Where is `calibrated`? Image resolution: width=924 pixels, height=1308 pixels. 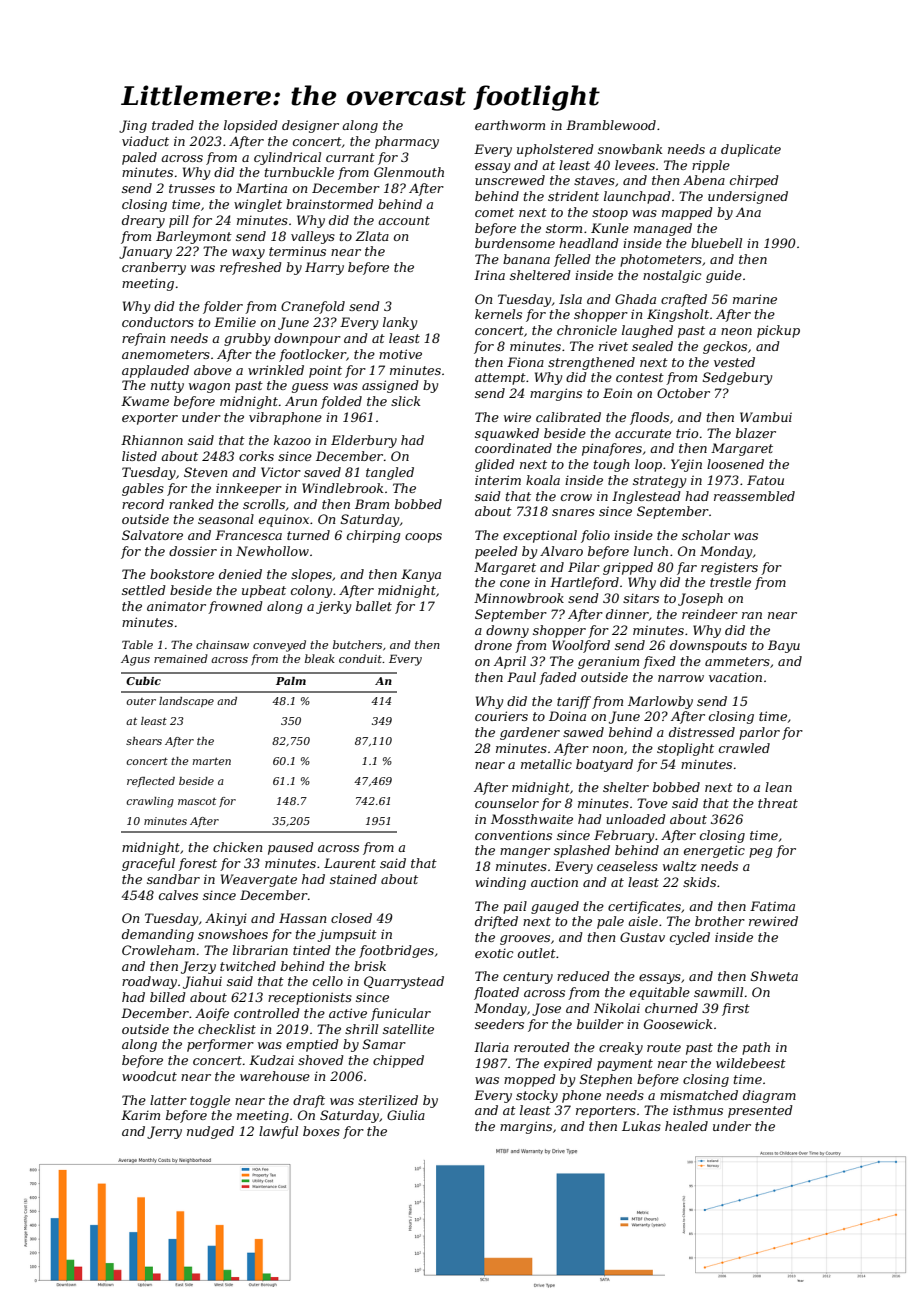 calibrated is located at coordinates (568, 417).
